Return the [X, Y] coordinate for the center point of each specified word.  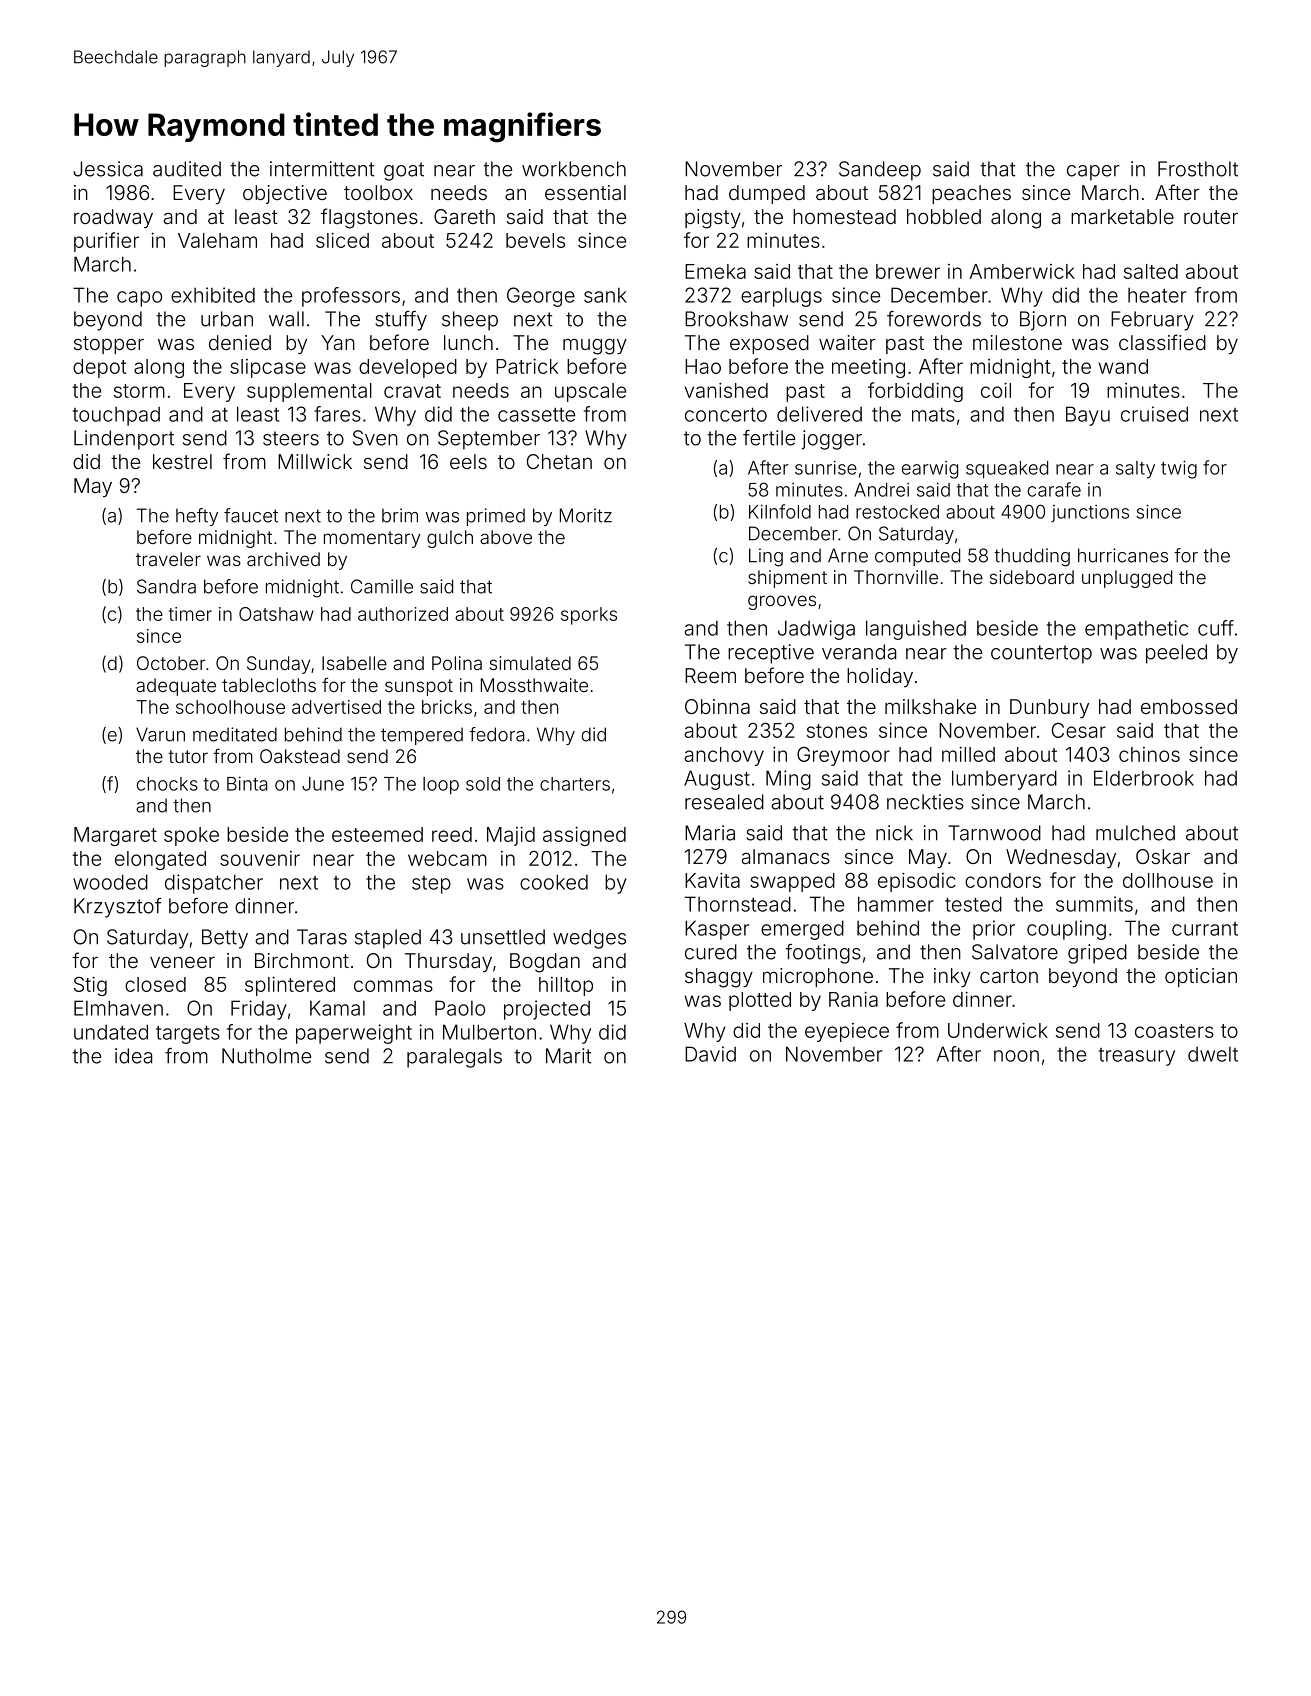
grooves [782, 602]
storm [139, 391]
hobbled [944, 216]
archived [283, 559]
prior [994, 930]
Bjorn [1043, 321]
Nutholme [266, 1056]
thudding [1032, 557]
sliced [342, 240]
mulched [1135, 833]
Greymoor [843, 756]
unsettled [503, 937]
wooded [110, 882]
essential [585, 192]
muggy [595, 346]
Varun [160, 734]
